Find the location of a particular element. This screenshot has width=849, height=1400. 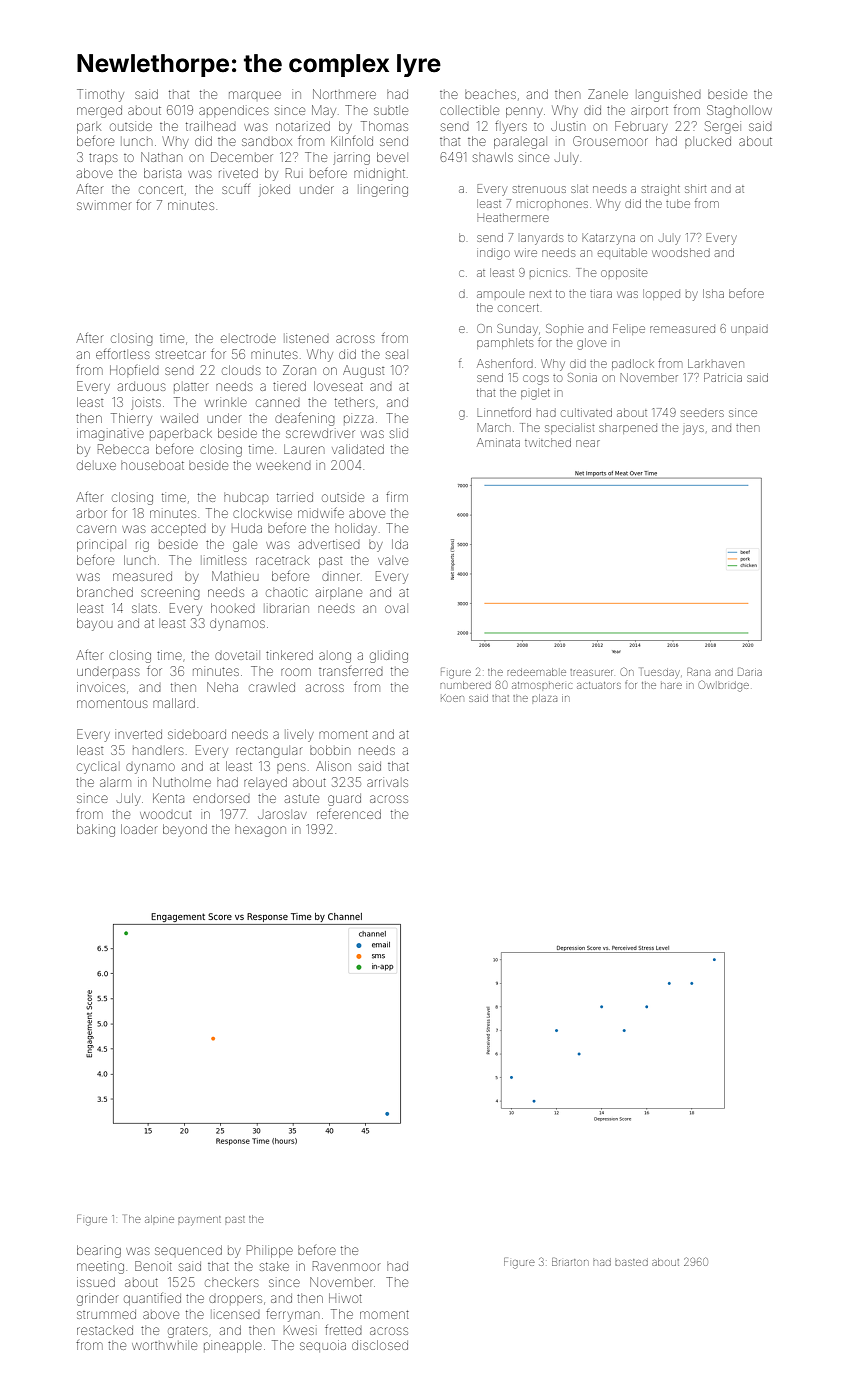

basted is located at coordinates (631, 1262).
